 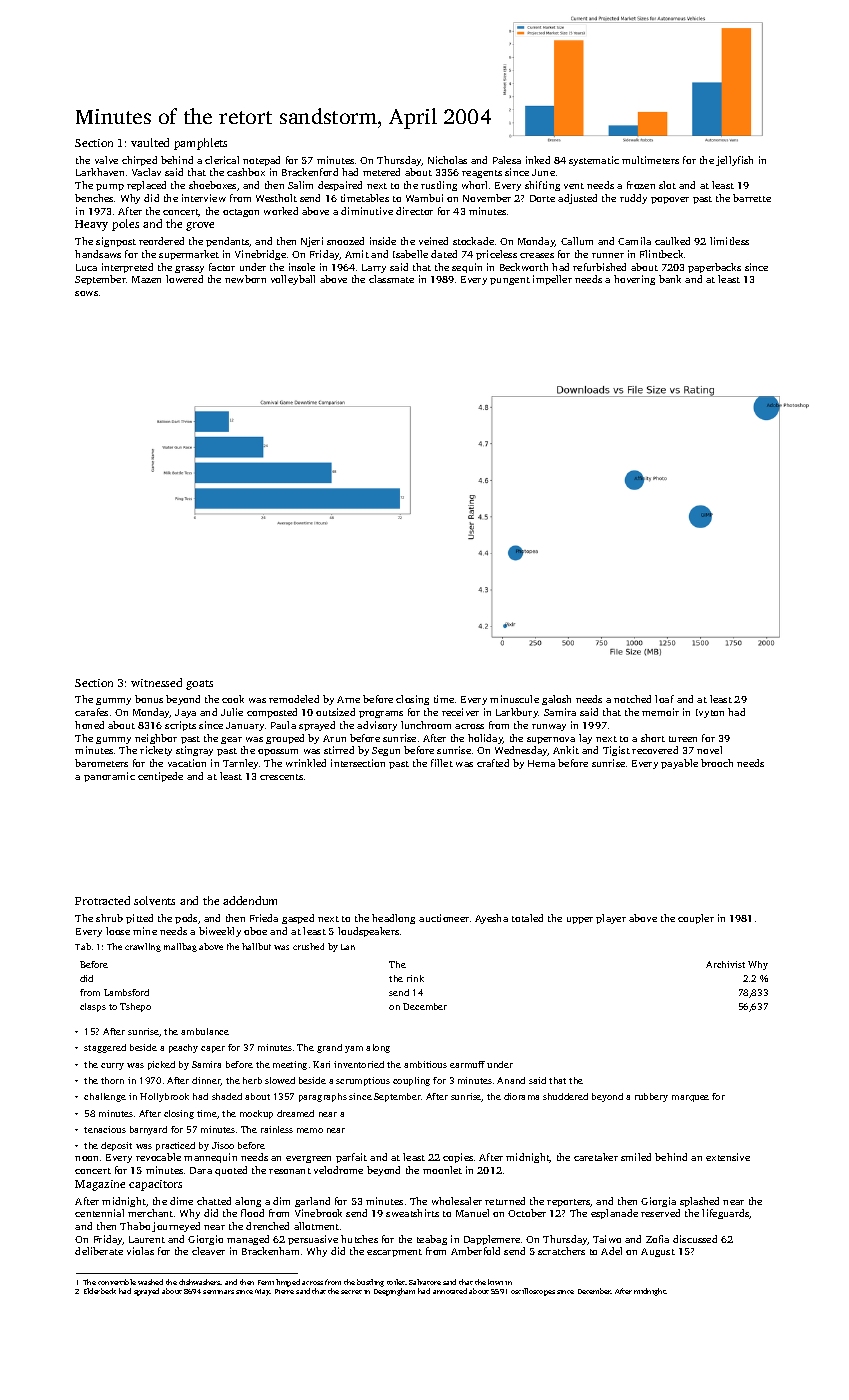 What do you see at coordinates (381, 714) in the screenshot?
I see `programs` at bounding box center [381, 714].
